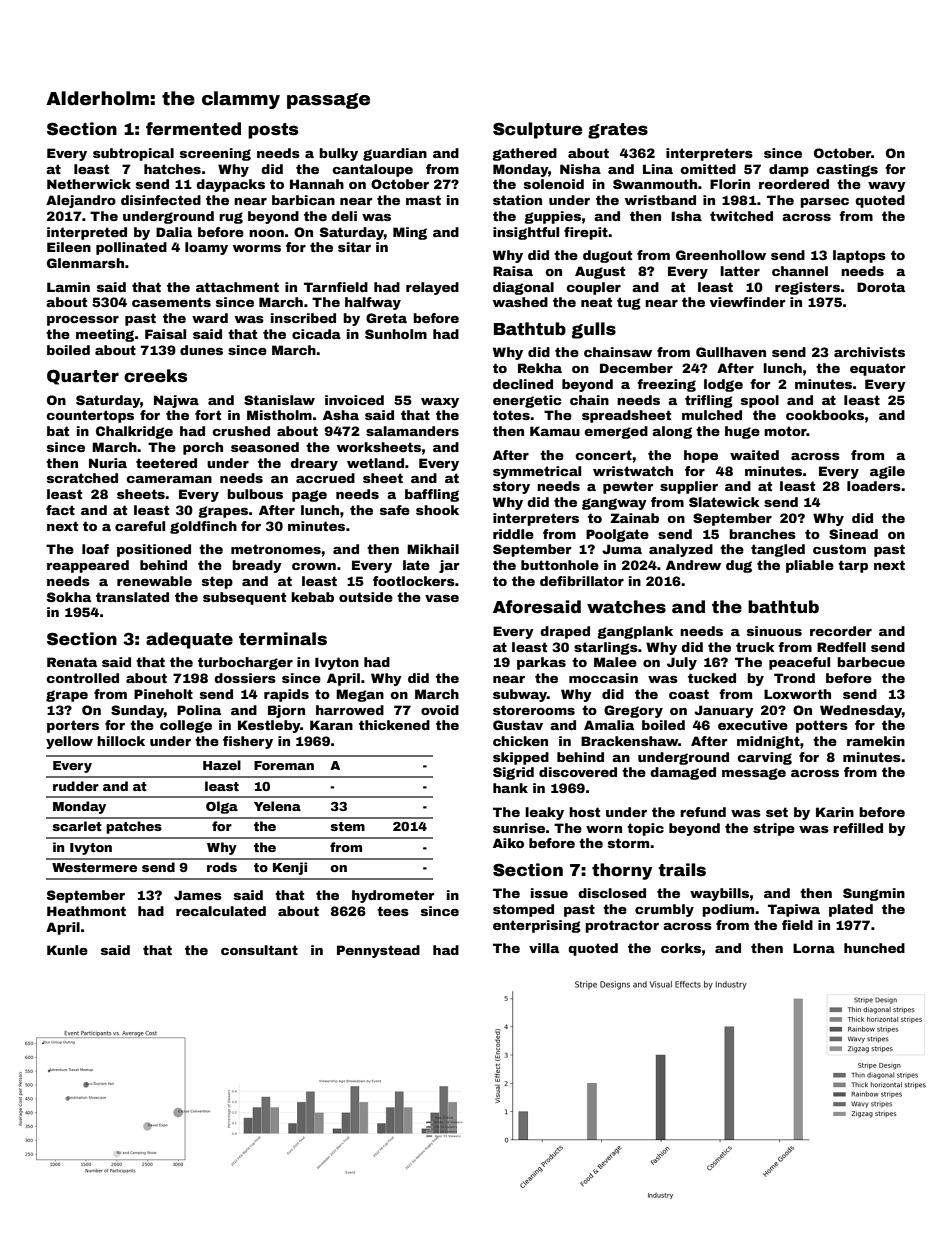 Image resolution: width=952 pixels, height=1233 pixels. Describe the element at coordinates (198, 895) in the screenshot. I see `James` at that location.
